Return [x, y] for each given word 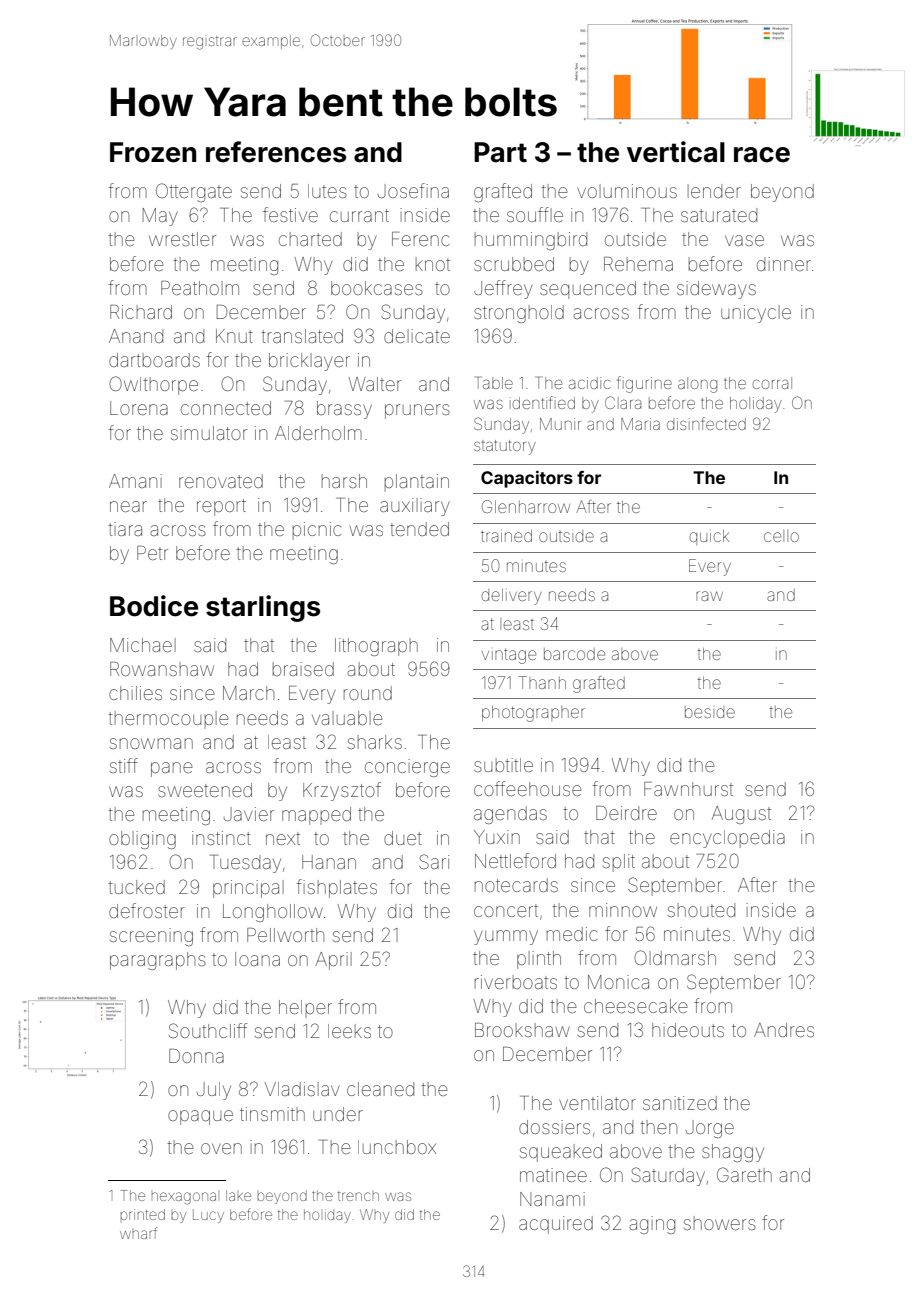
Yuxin [497, 837]
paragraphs [158, 961]
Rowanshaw [162, 669]
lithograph [376, 647]
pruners [417, 411]
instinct [221, 838]
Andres [784, 1030]
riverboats [516, 982]
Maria [640, 424]
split [619, 863]
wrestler [182, 239]
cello [781, 536]
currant [359, 215]
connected [226, 408]
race [762, 155]
